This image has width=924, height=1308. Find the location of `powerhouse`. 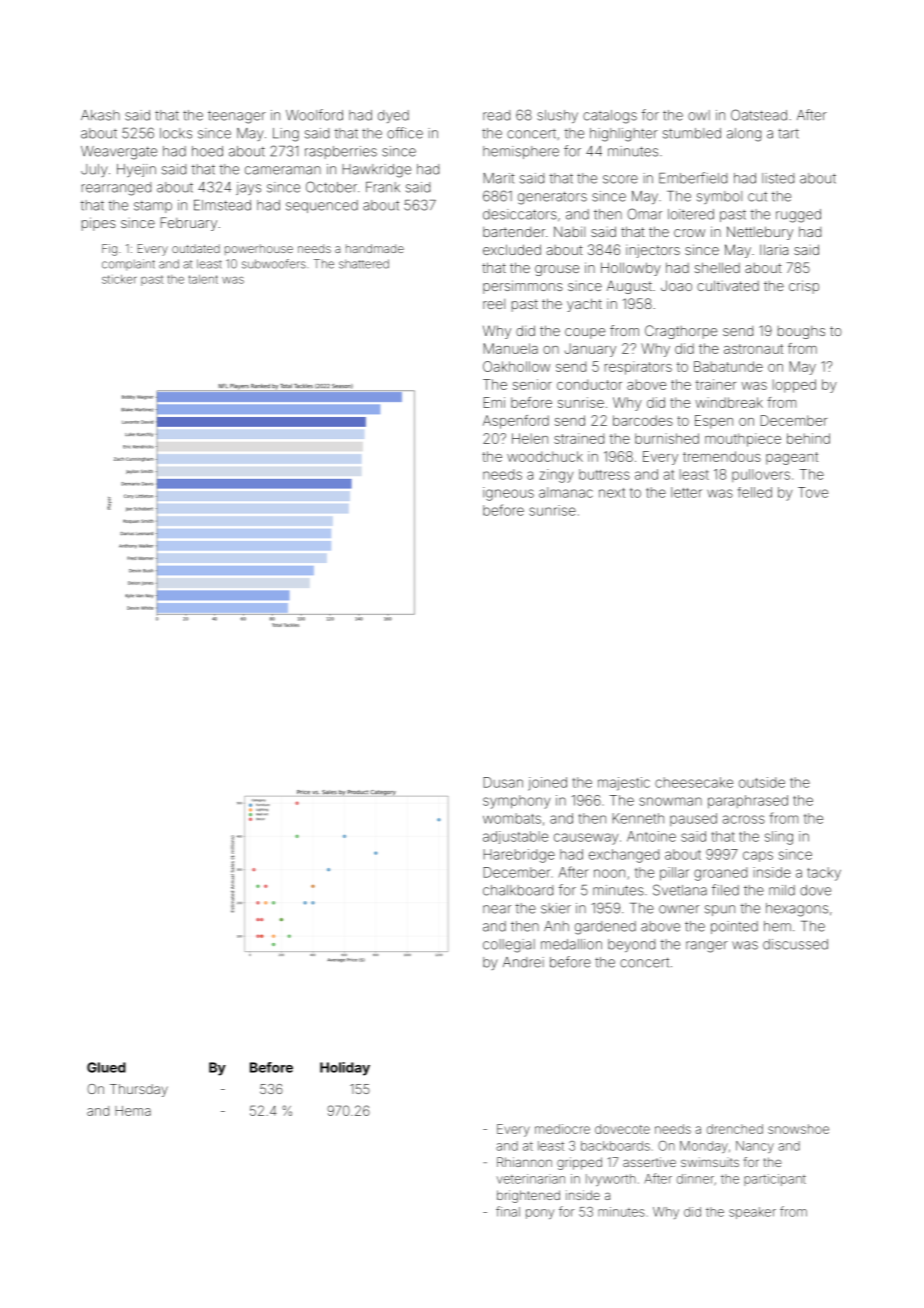

powerhouse is located at coordinates (259, 249).
